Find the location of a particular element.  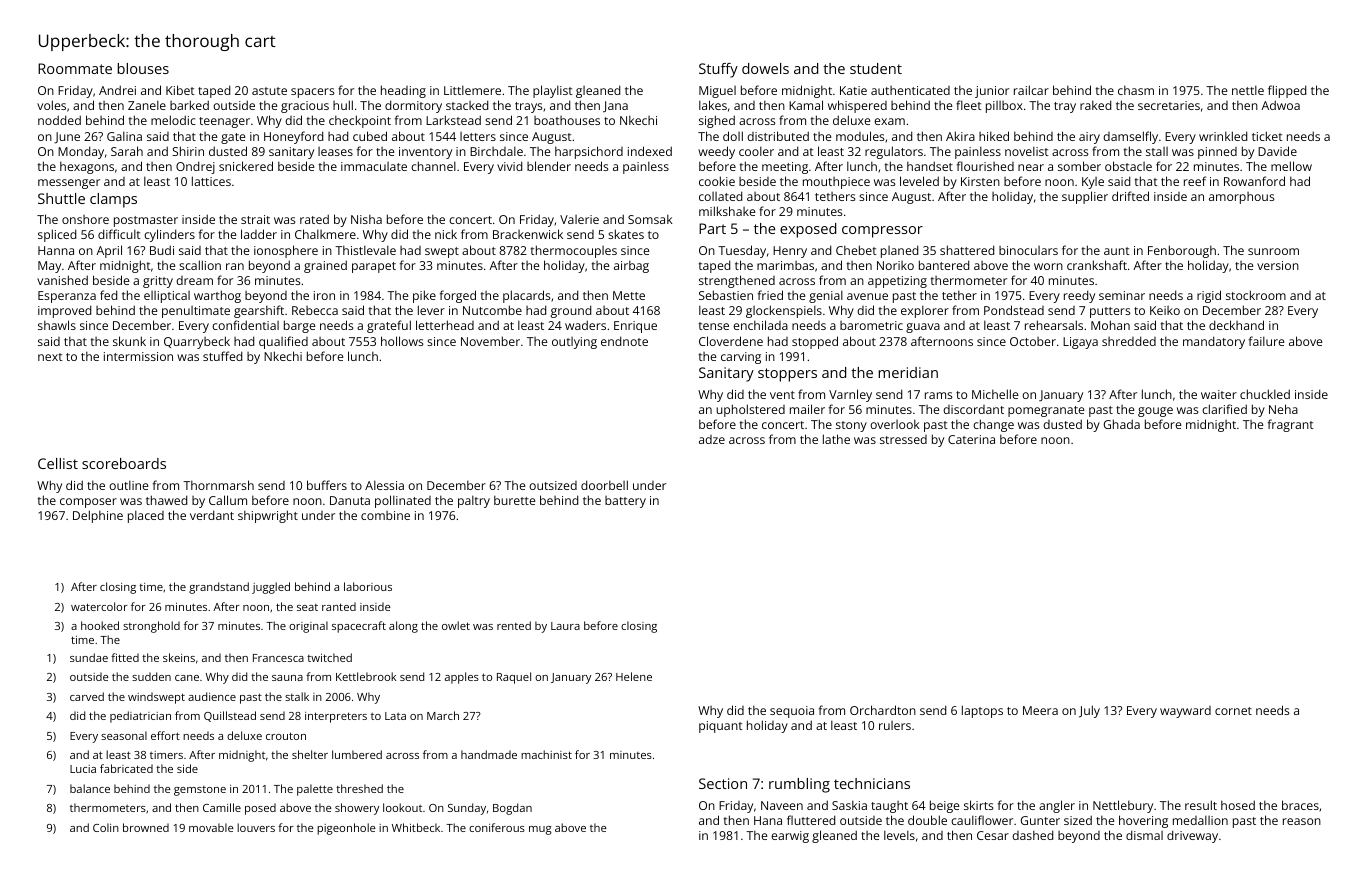

pomegranate is located at coordinates (1046, 411).
